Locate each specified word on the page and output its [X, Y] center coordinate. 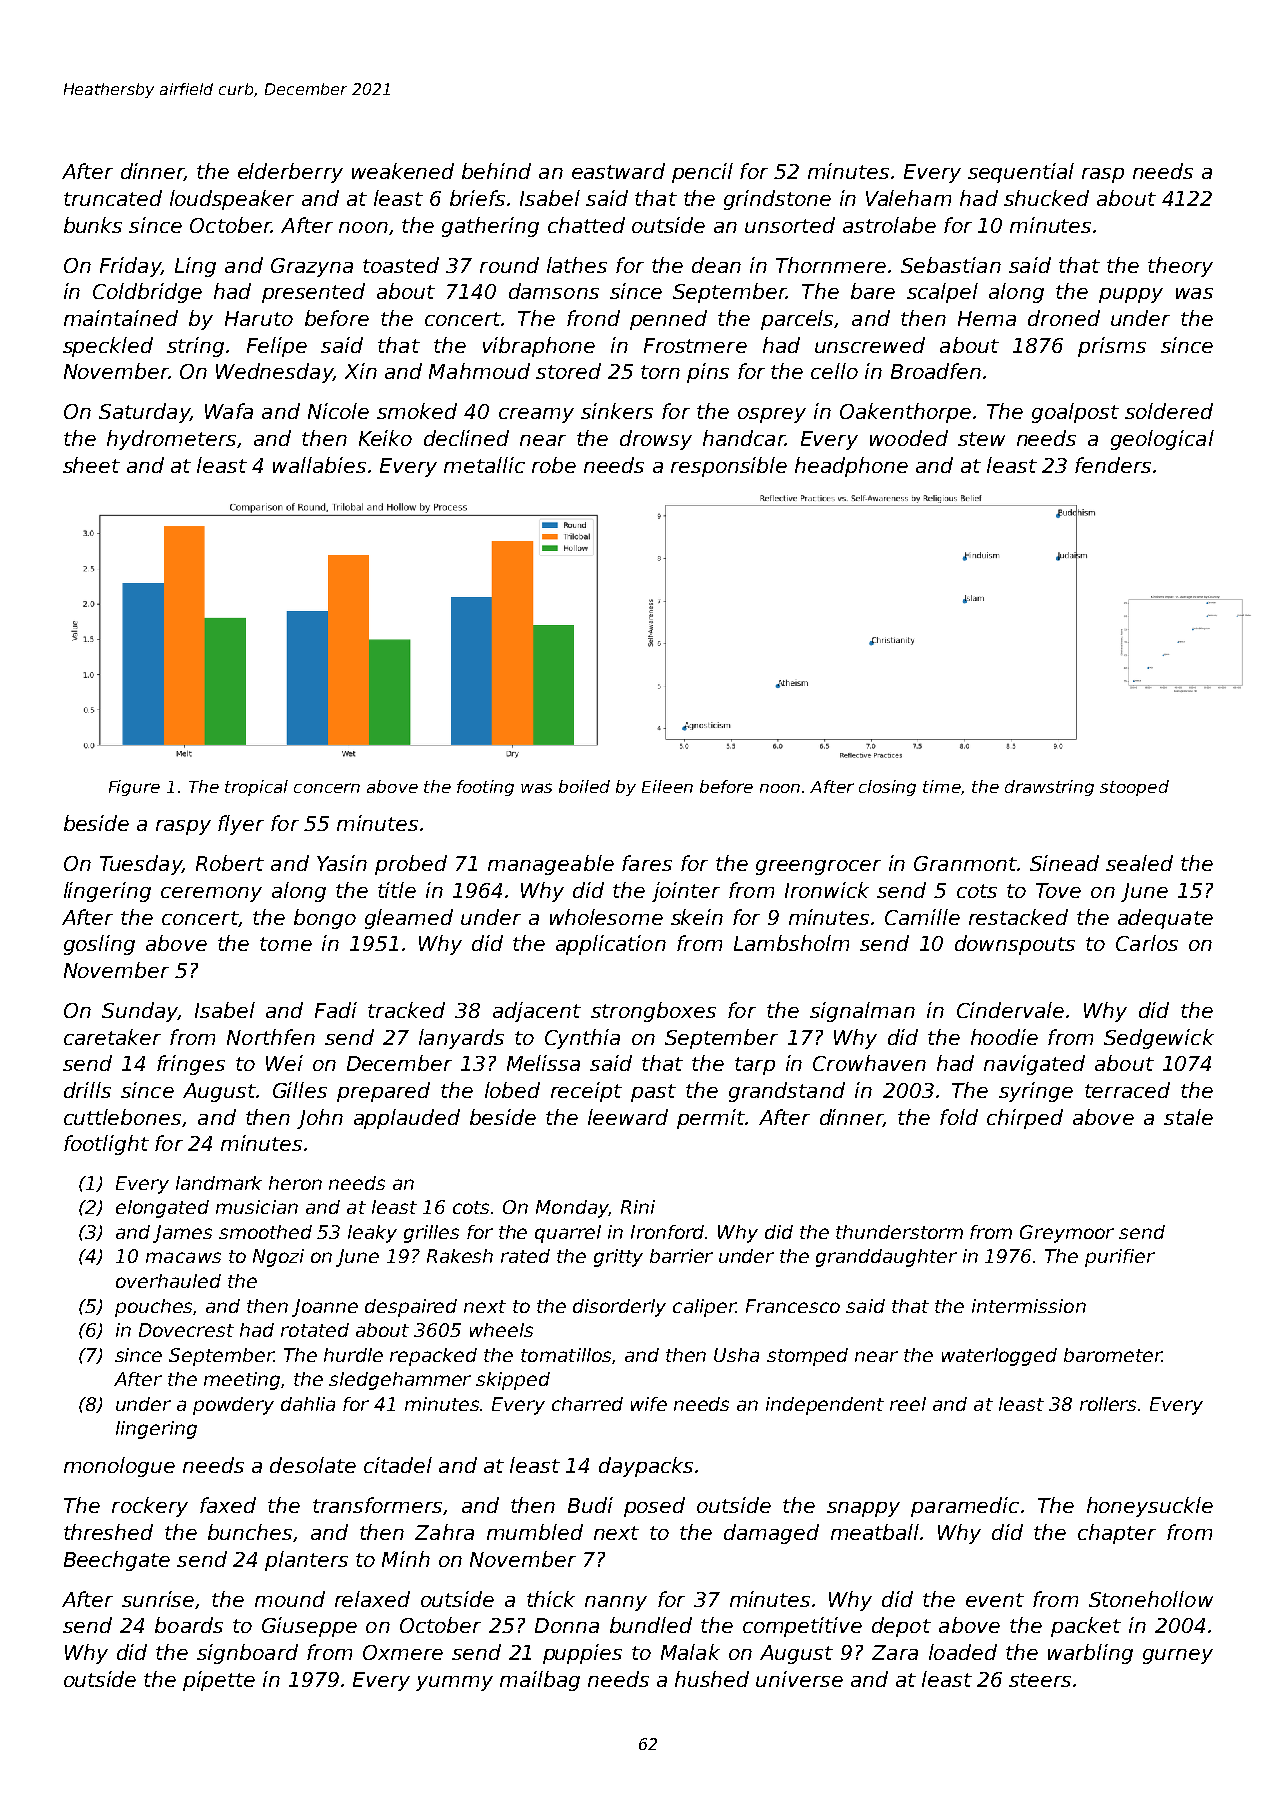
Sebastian [951, 265]
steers [1040, 1680]
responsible [729, 467]
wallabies [319, 465]
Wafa [229, 411]
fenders [1113, 465]
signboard [247, 1654]
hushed [712, 1679]
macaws [183, 1257]
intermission [1029, 1306]
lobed [512, 1090]
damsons [554, 291]
